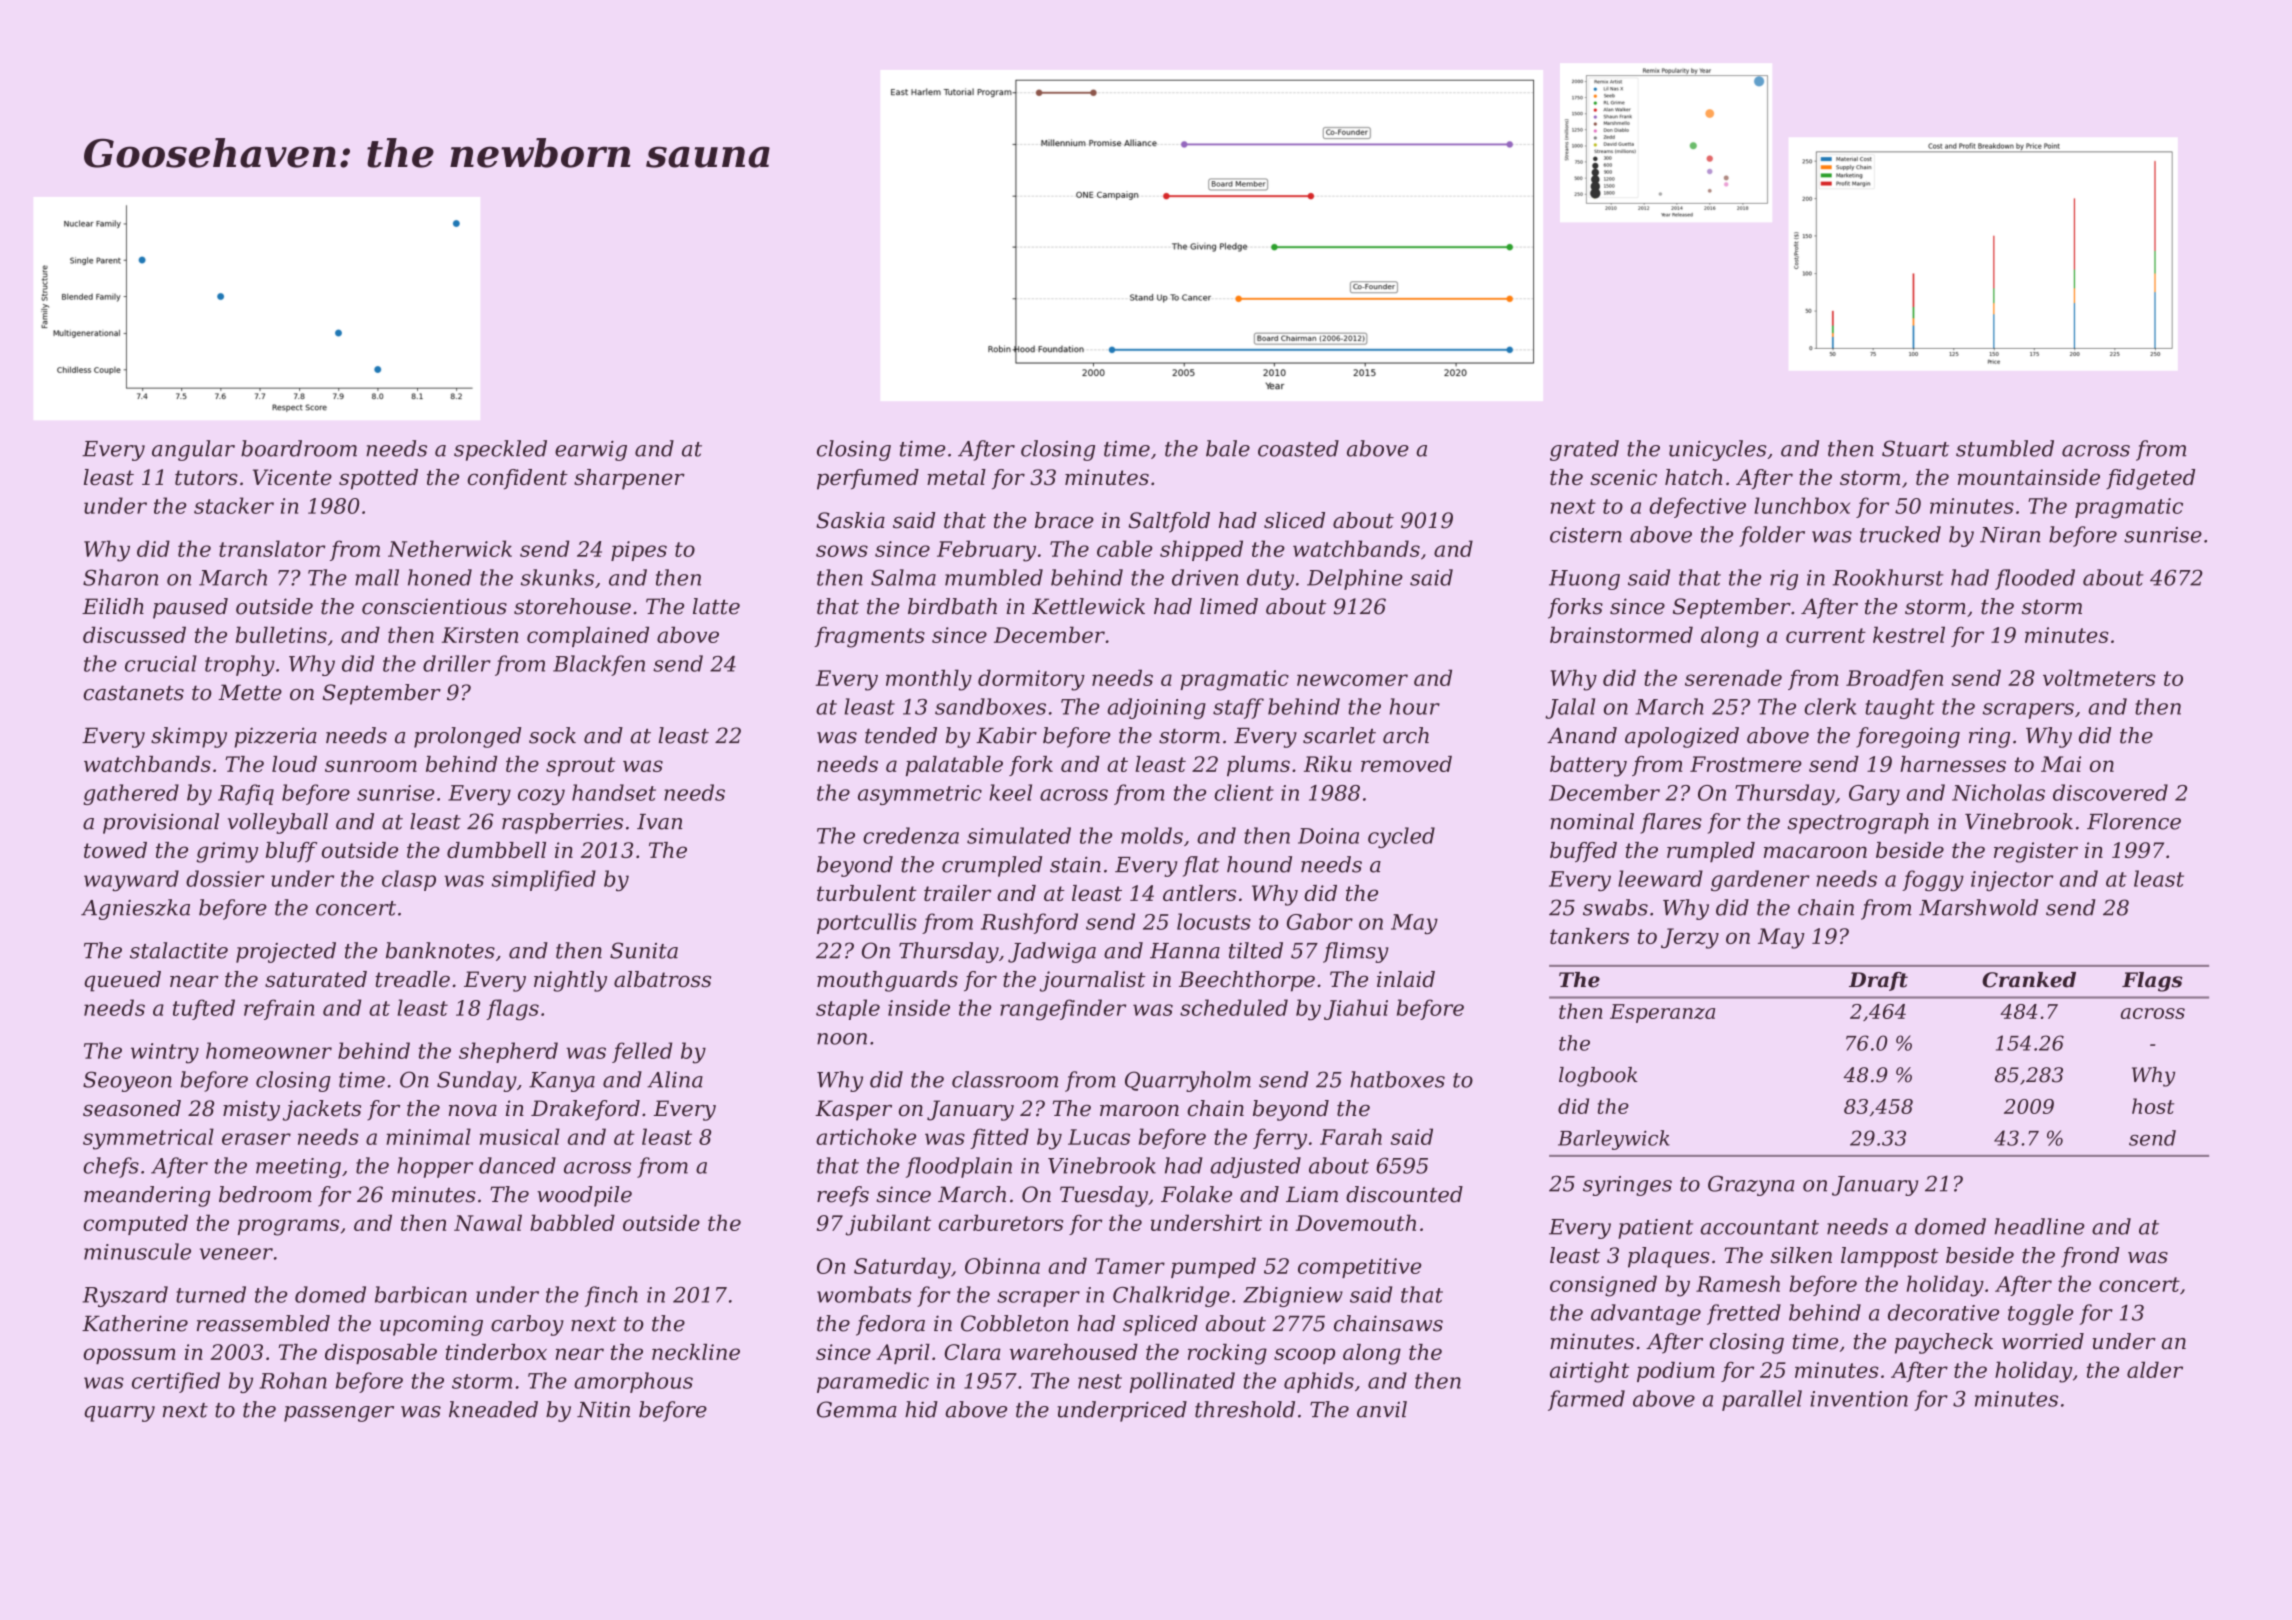  I want to click on driller, so click(457, 663).
